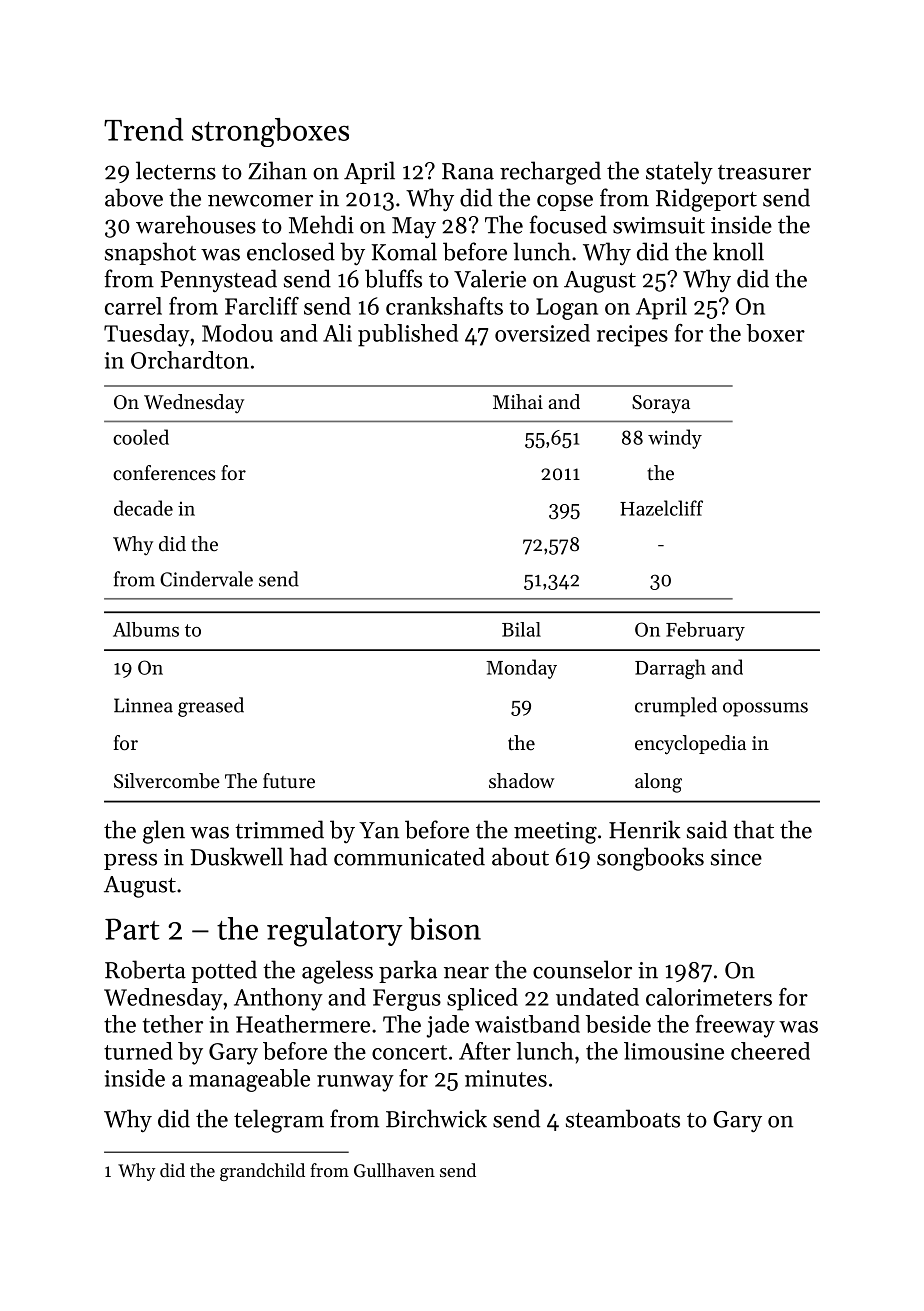  What do you see at coordinates (736, 857) in the screenshot?
I see `since` at bounding box center [736, 857].
